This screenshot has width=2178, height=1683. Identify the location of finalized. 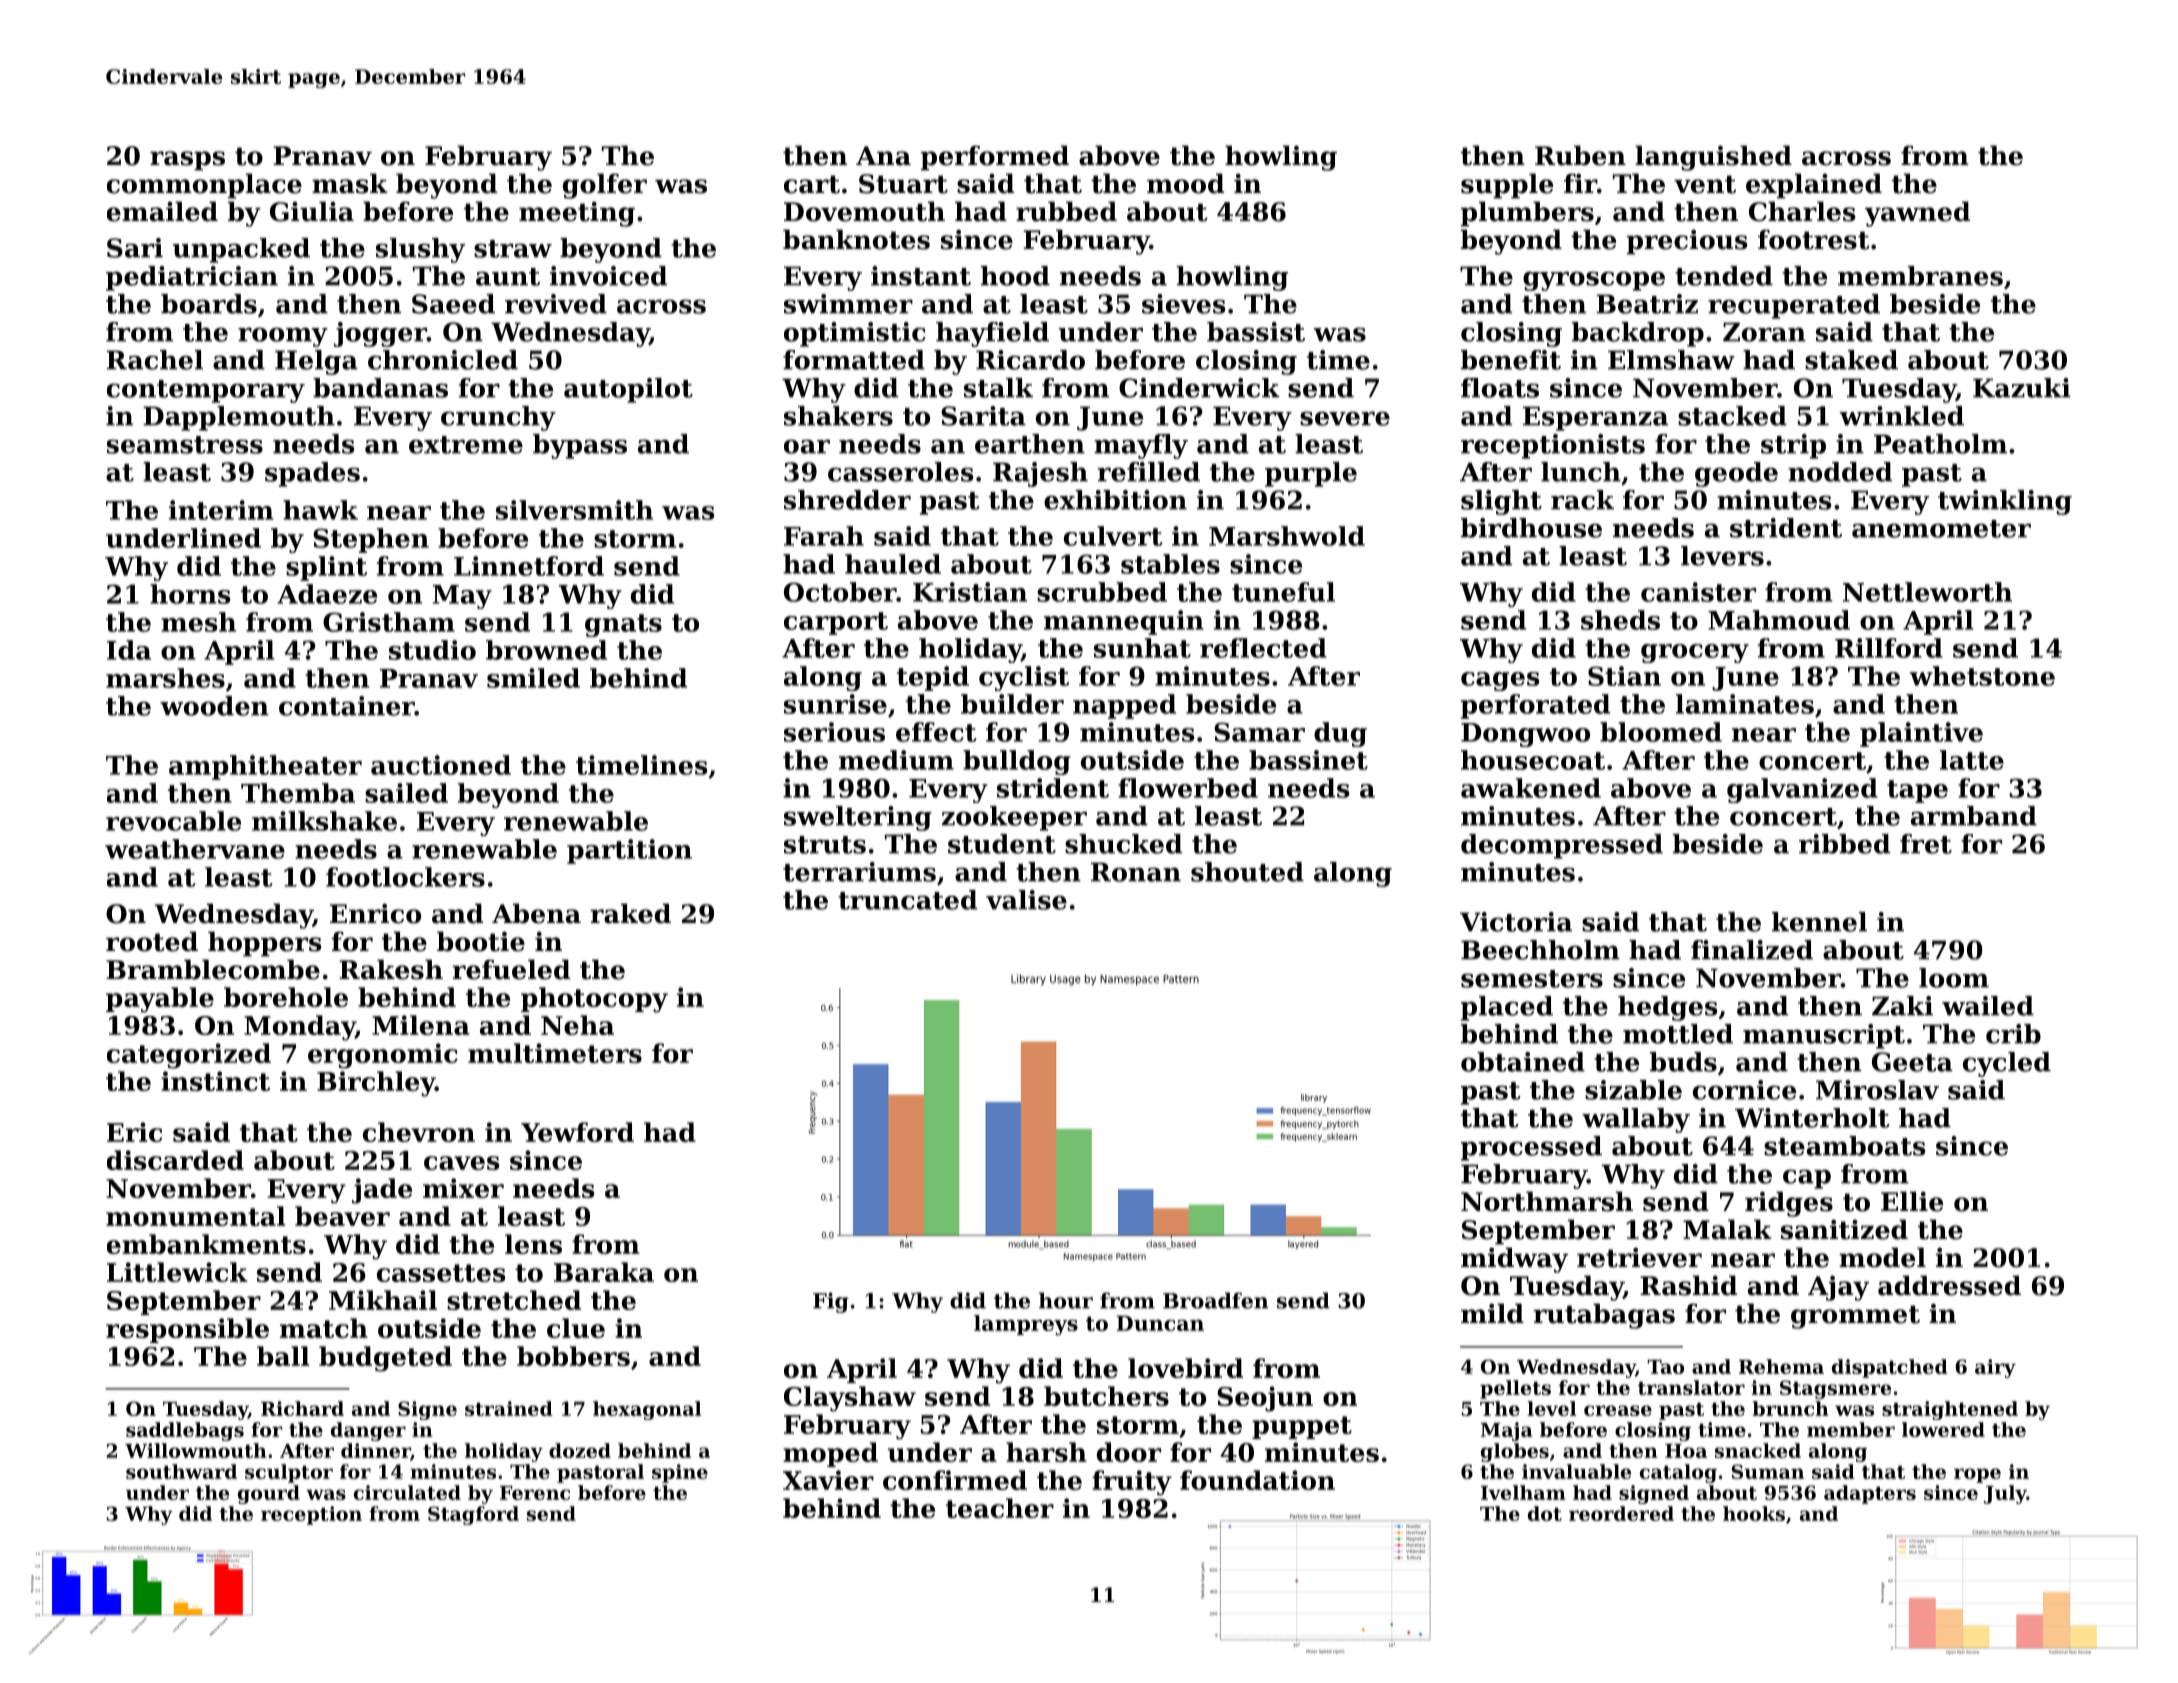
(1752, 950).
